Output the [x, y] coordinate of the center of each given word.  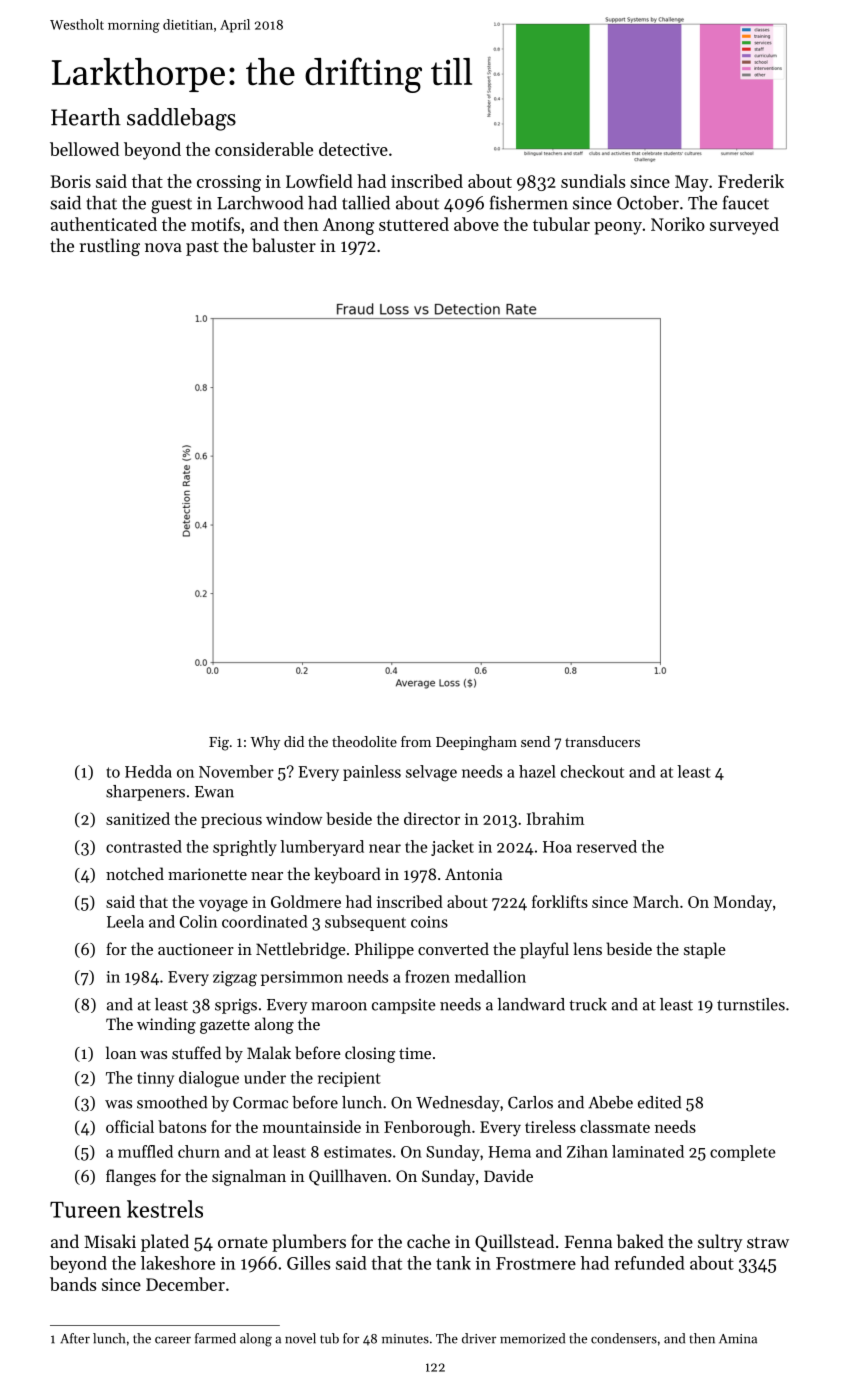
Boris [70, 181]
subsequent [365, 923]
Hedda [148, 771]
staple [705, 950]
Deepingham [476, 743]
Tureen [85, 1210]
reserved [607, 846]
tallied [366, 203]
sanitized [138, 818]
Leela [125, 921]
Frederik [751, 181]
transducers [602, 741]
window [294, 818]
